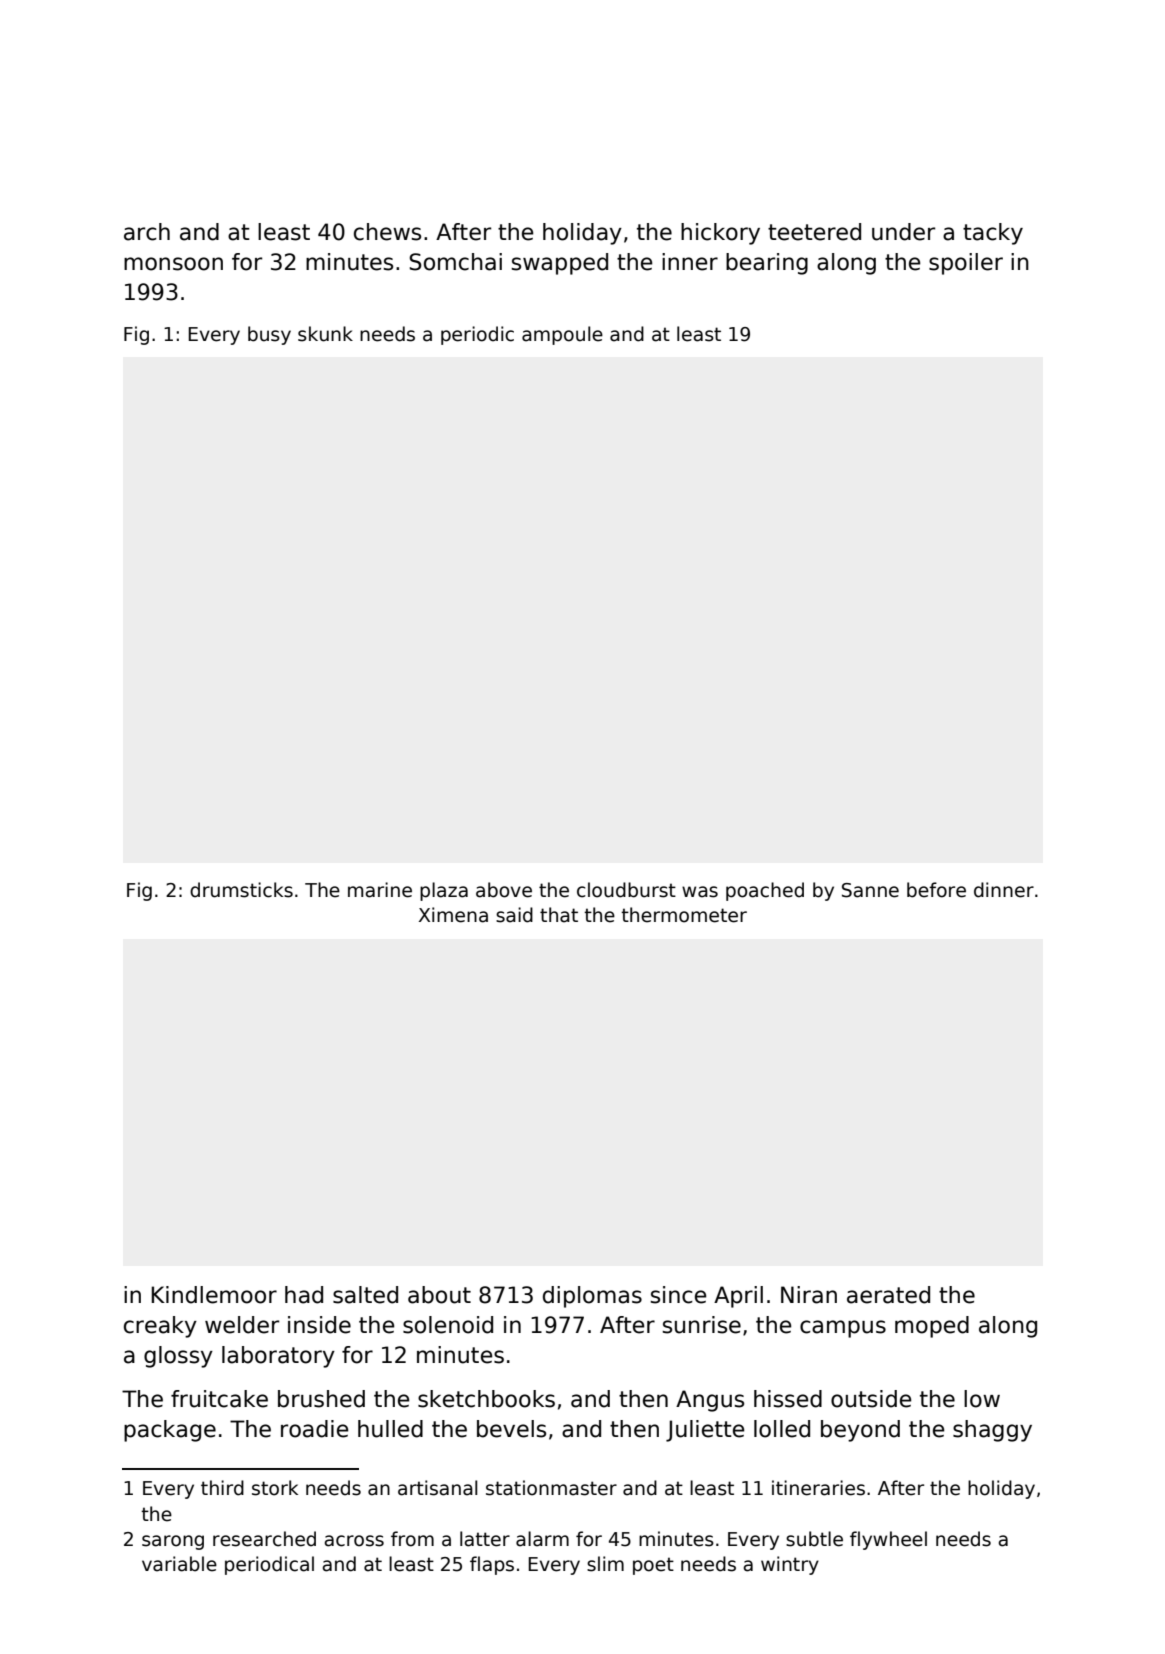 The width and height of the screenshot is (1165, 1654). What do you see at coordinates (966, 264) in the screenshot?
I see `spoiler` at bounding box center [966, 264].
